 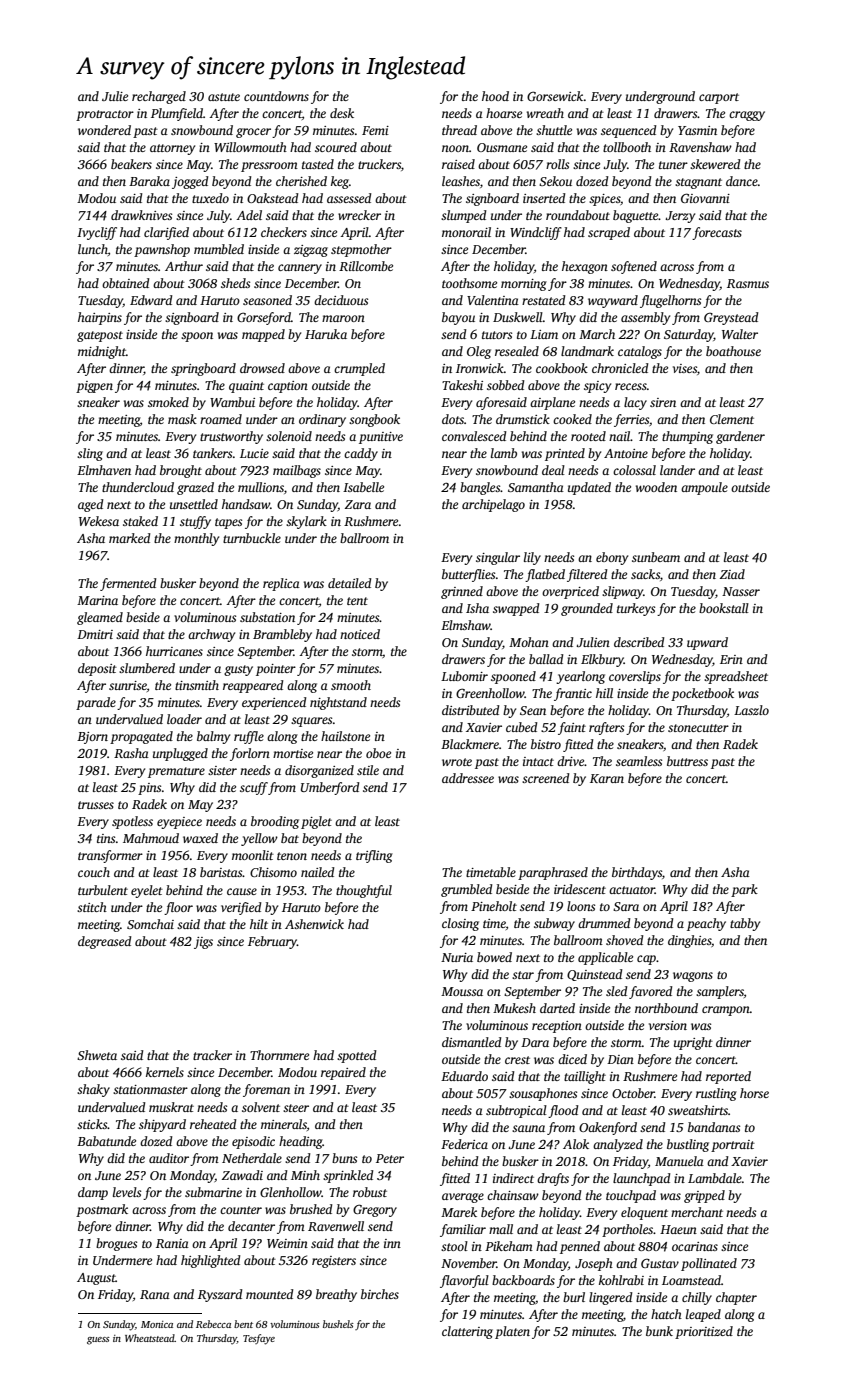 I want to click on screened, so click(x=545, y=778).
